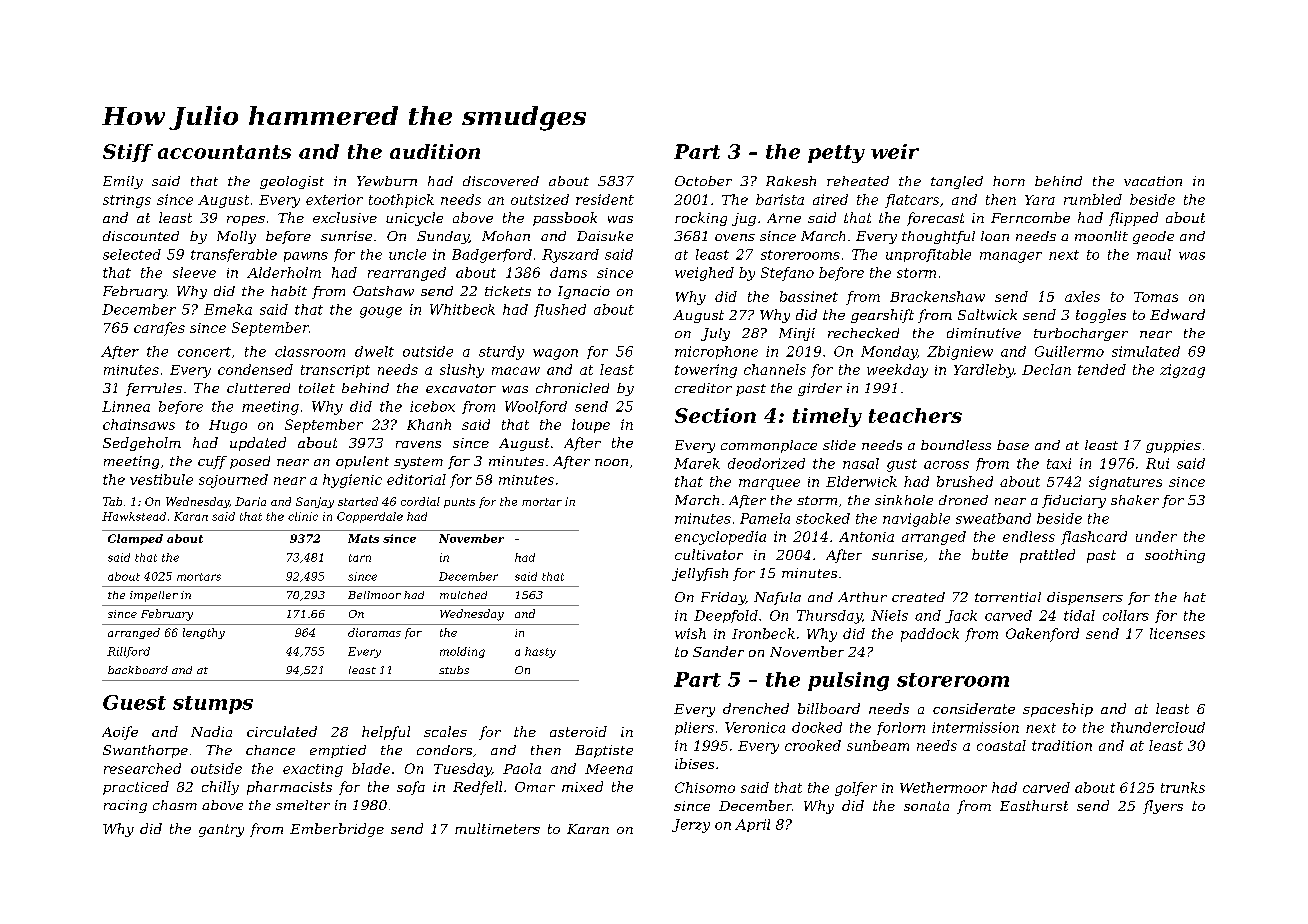  Describe the element at coordinates (221, 830) in the page. I see `gantry` at that location.
